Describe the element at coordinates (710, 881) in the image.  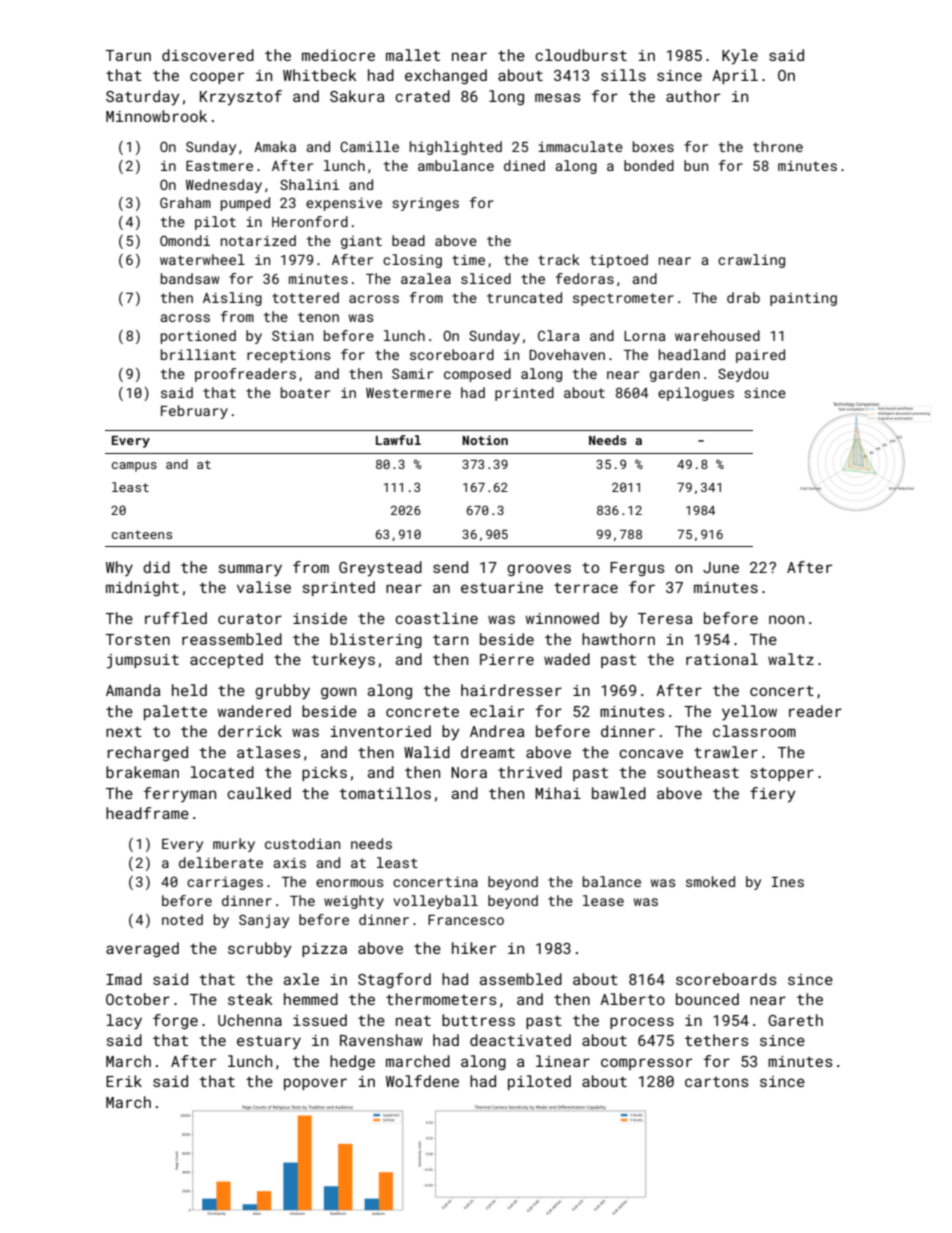
I see `smoked` at that location.
